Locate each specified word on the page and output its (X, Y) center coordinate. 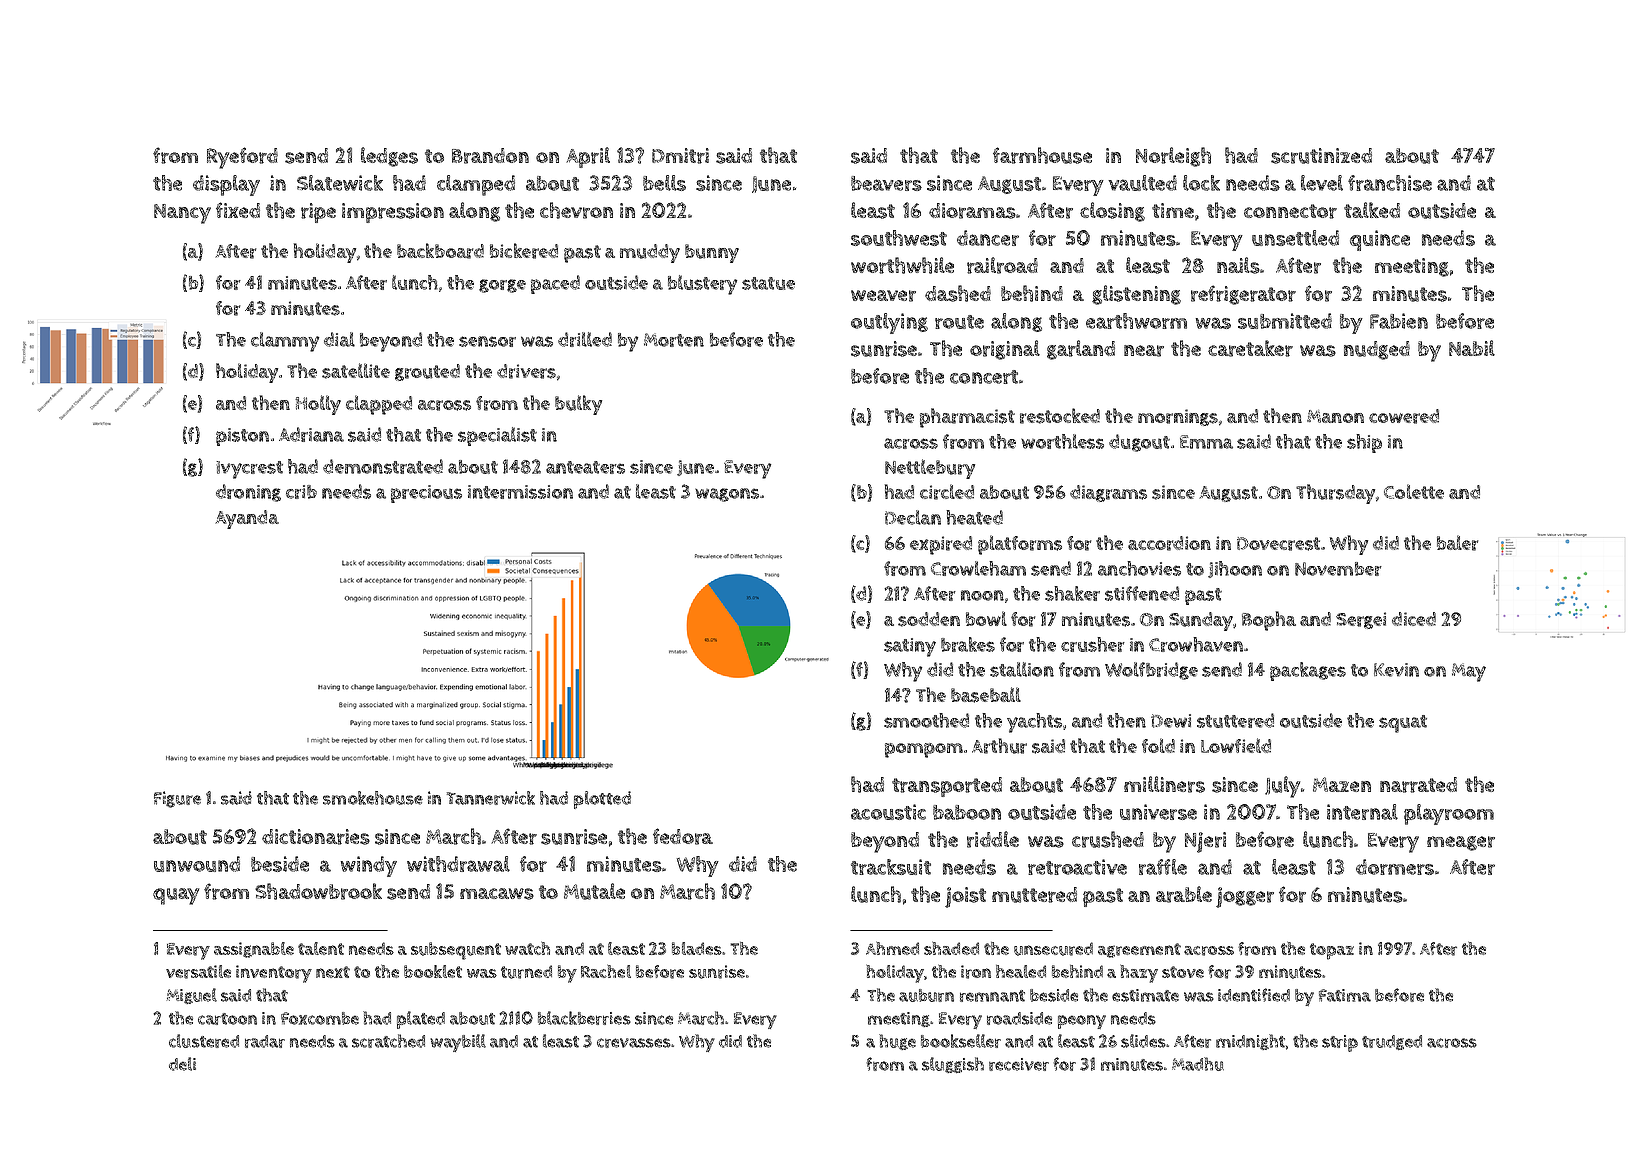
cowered (1404, 416)
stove (1183, 972)
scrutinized (1321, 156)
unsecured (1053, 949)
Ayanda (247, 519)
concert (984, 377)
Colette (1414, 491)
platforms (1020, 545)
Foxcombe (320, 1018)
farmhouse (1042, 155)
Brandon (490, 156)
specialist (497, 436)
